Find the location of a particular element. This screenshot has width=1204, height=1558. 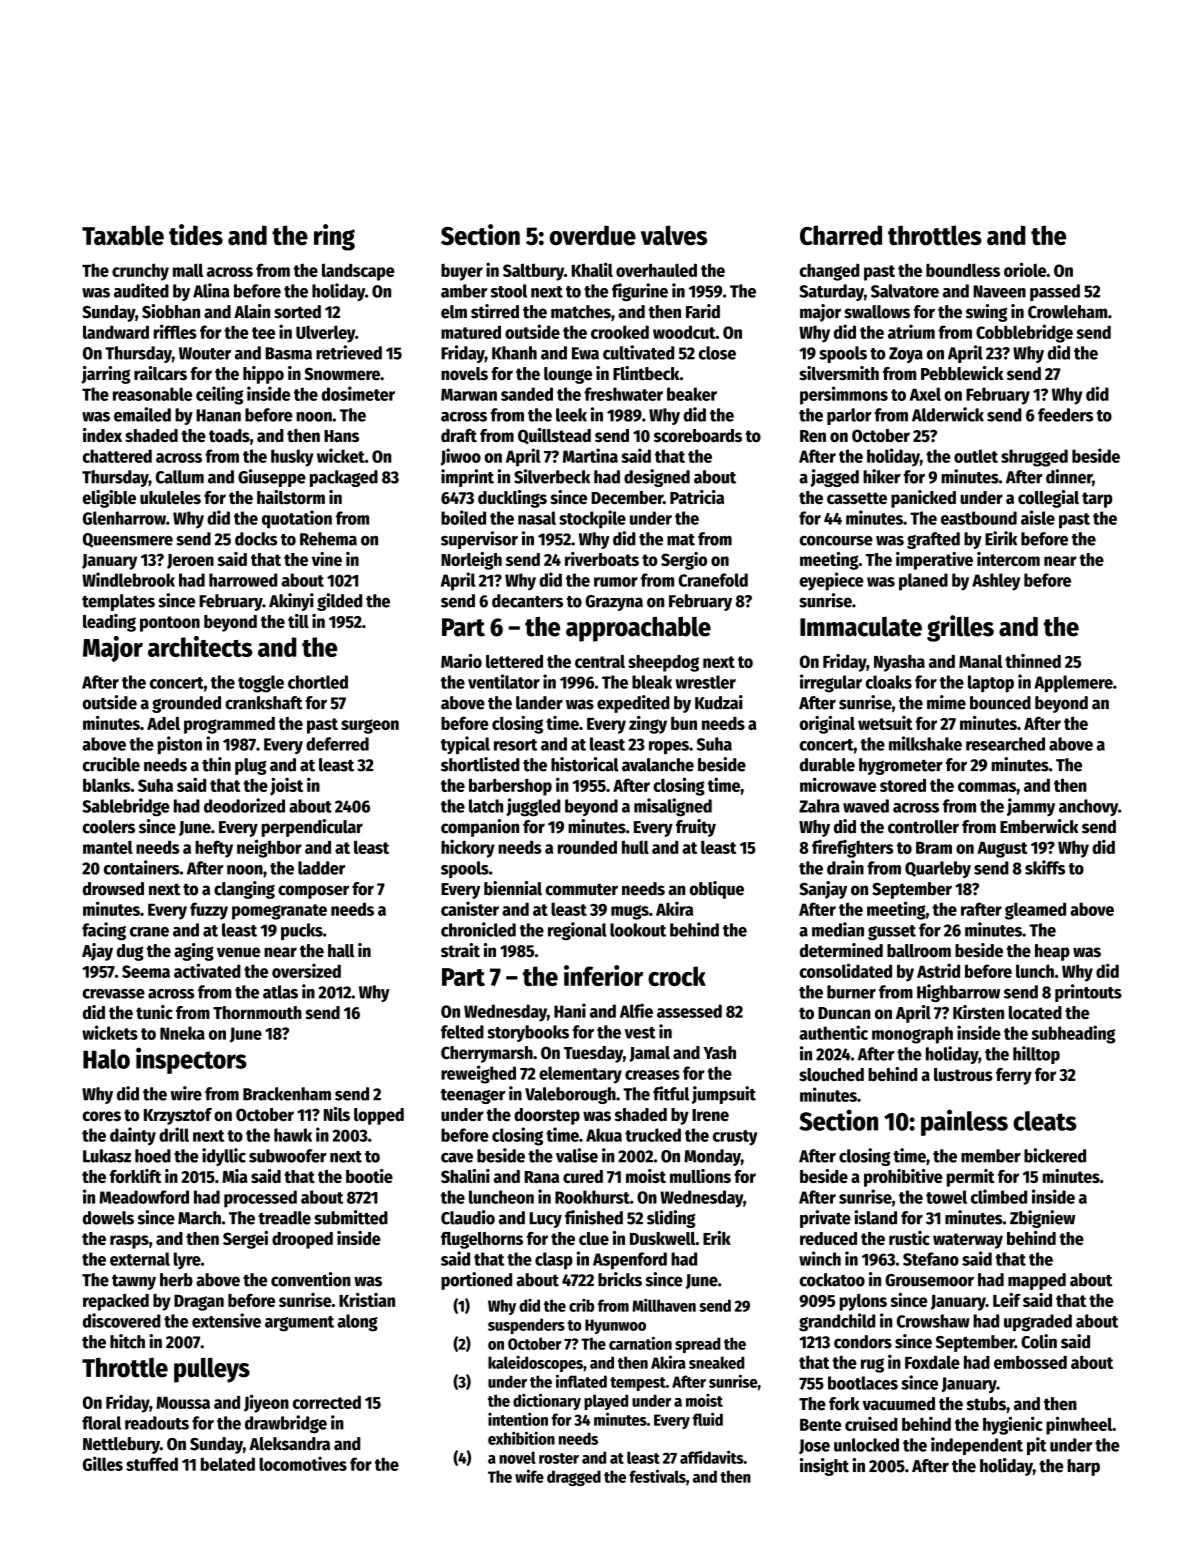

locomotives is located at coordinates (303, 1463).
